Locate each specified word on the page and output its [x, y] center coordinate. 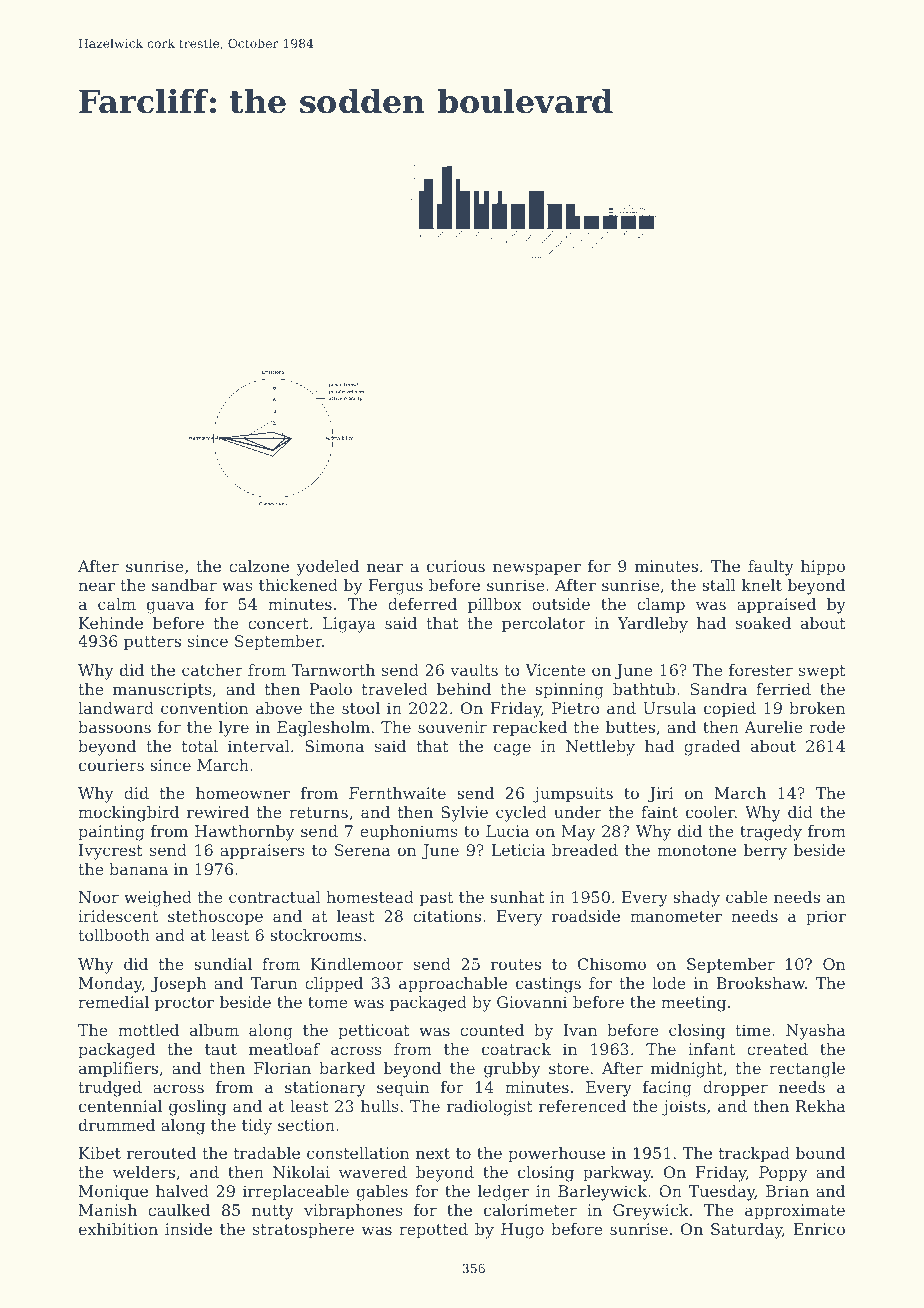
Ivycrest [111, 852]
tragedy [771, 833]
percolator [544, 625]
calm [117, 604]
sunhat [517, 897]
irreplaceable [296, 1193]
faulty [771, 568]
